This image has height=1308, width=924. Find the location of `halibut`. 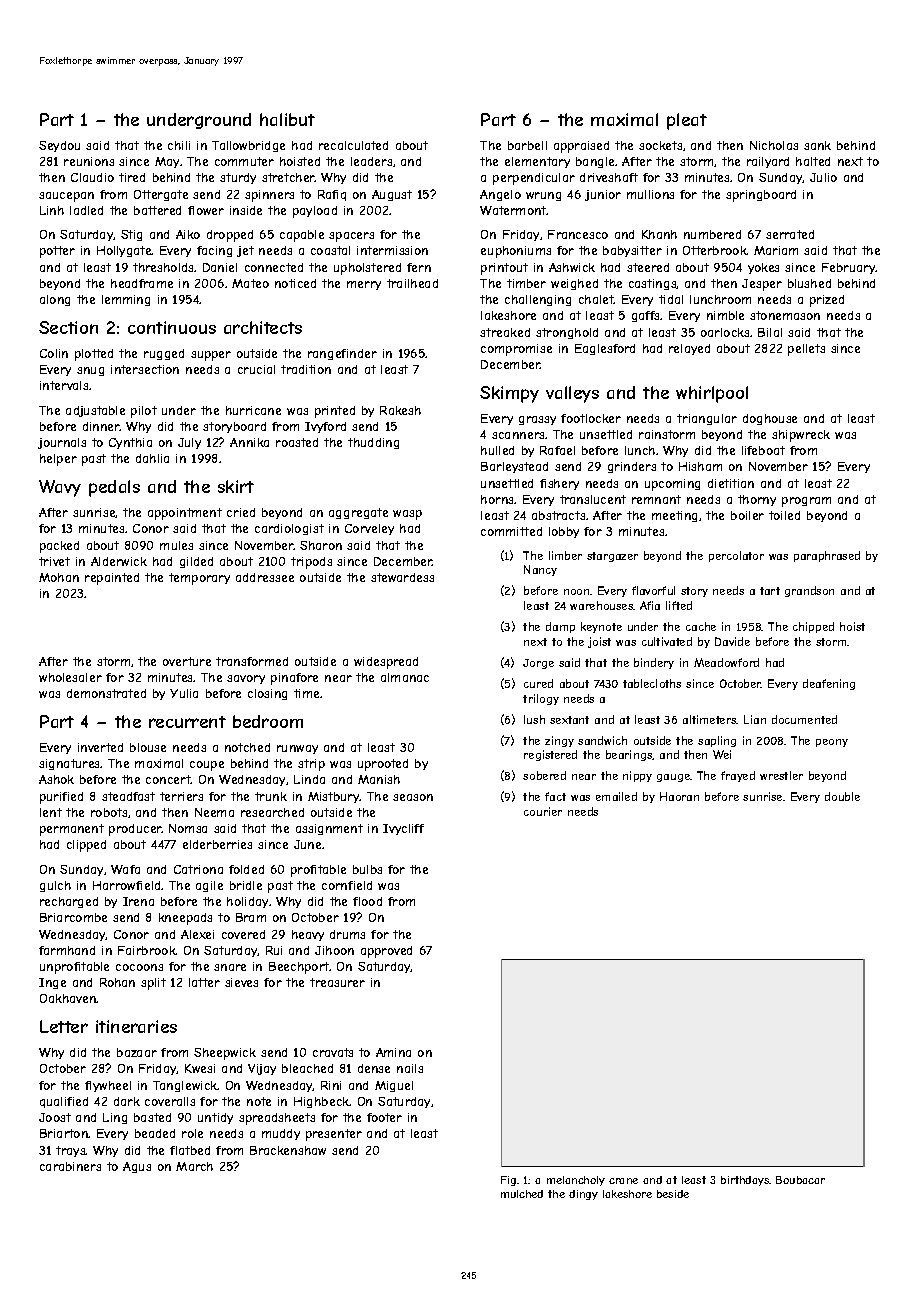

halibut is located at coordinates (287, 119).
